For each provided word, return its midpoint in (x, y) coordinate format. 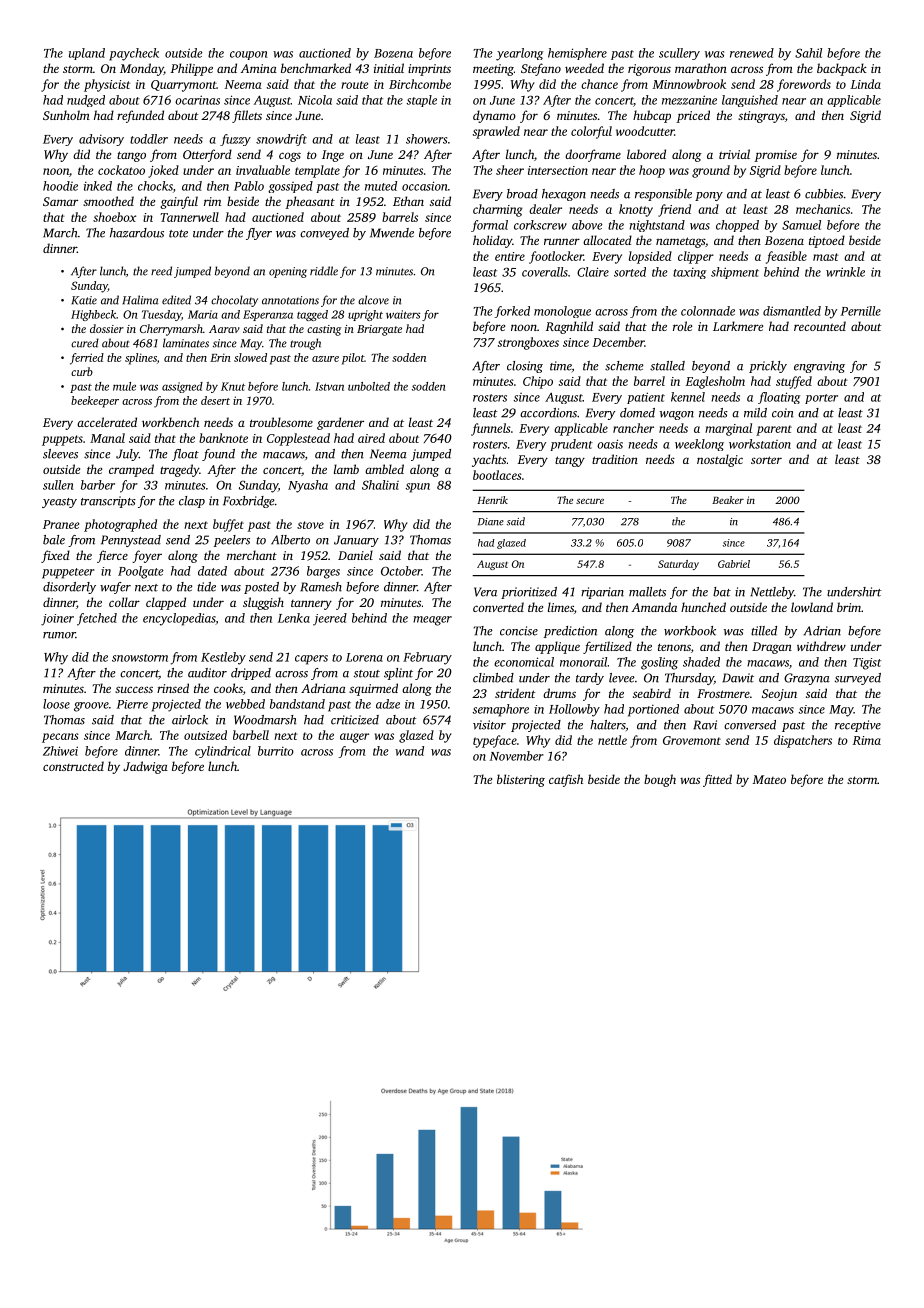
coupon (249, 55)
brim (849, 607)
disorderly (69, 588)
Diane (491, 522)
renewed (752, 53)
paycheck (134, 54)
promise (776, 156)
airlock (190, 720)
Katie (84, 300)
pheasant (310, 202)
